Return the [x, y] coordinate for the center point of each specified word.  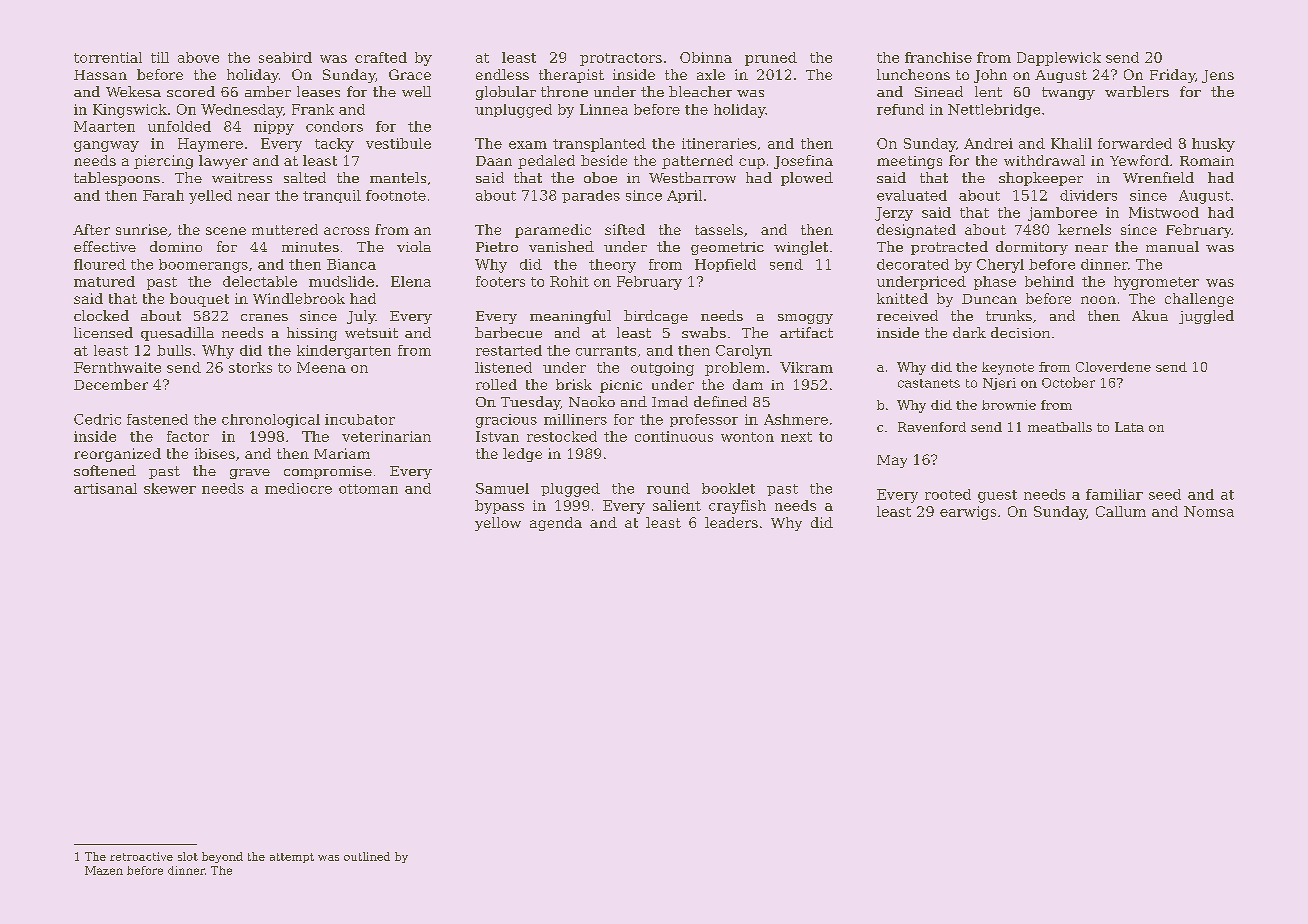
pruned [771, 59]
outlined [367, 856]
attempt [292, 858]
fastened [157, 419]
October [1068, 382]
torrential [108, 57]
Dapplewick [1059, 59]
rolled [496, 384]
